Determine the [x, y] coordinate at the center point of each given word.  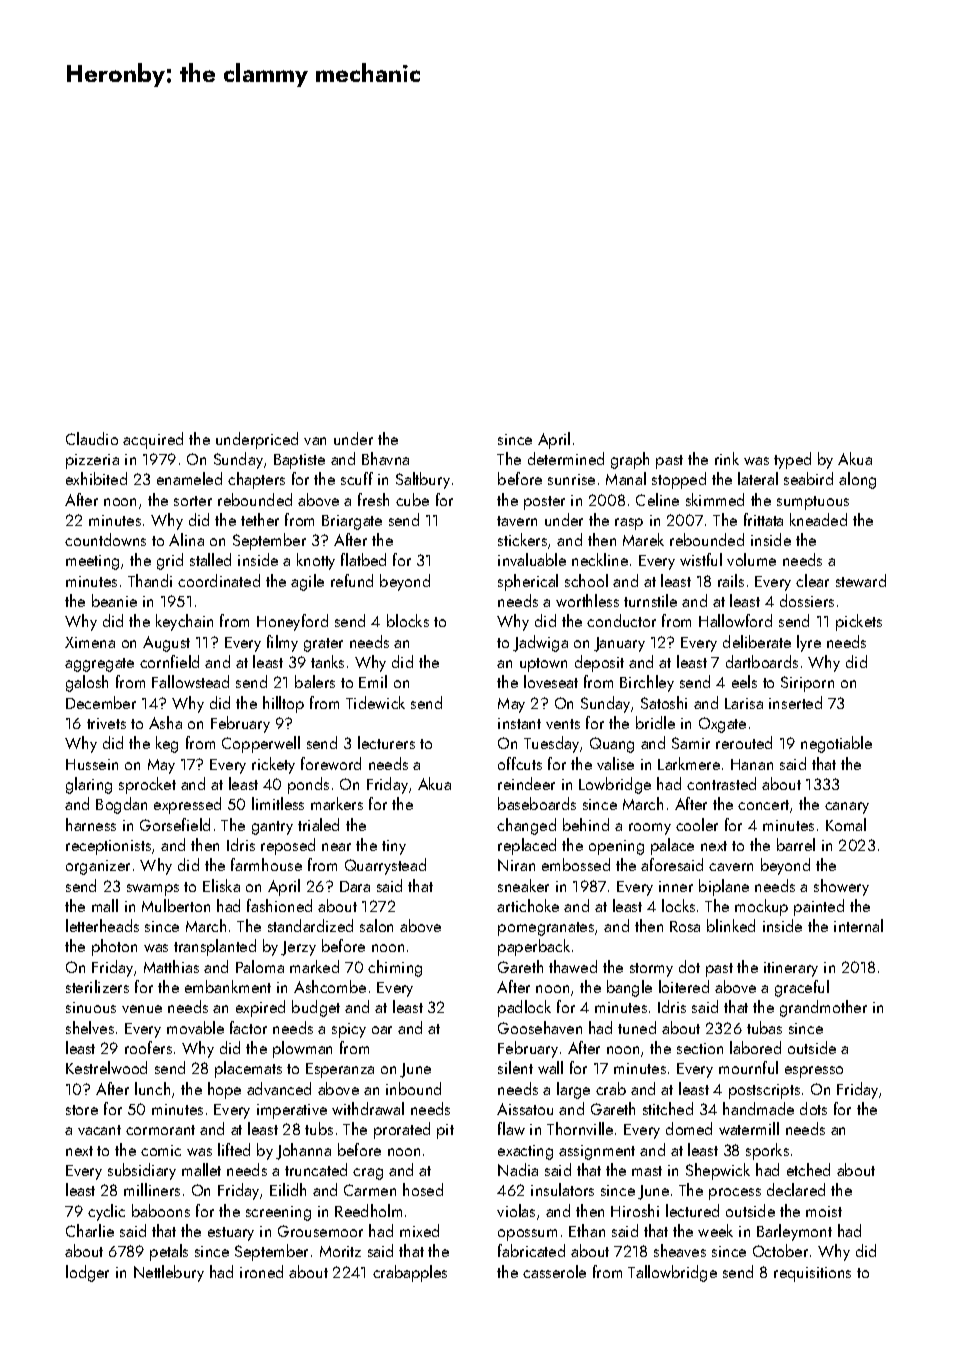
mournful [748, 1067]
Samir [691, 743]
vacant [99, 1130]
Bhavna [385, 458]
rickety [273, 765]
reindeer [526, 783]
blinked [731, 925]
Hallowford [735, 620]
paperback [534, 947]
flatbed [363, 559]
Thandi [150, 580]
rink [727, 458]
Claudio [92, 438]
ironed [261, 1271]
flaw [511, 1128]
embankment [228, 986]
